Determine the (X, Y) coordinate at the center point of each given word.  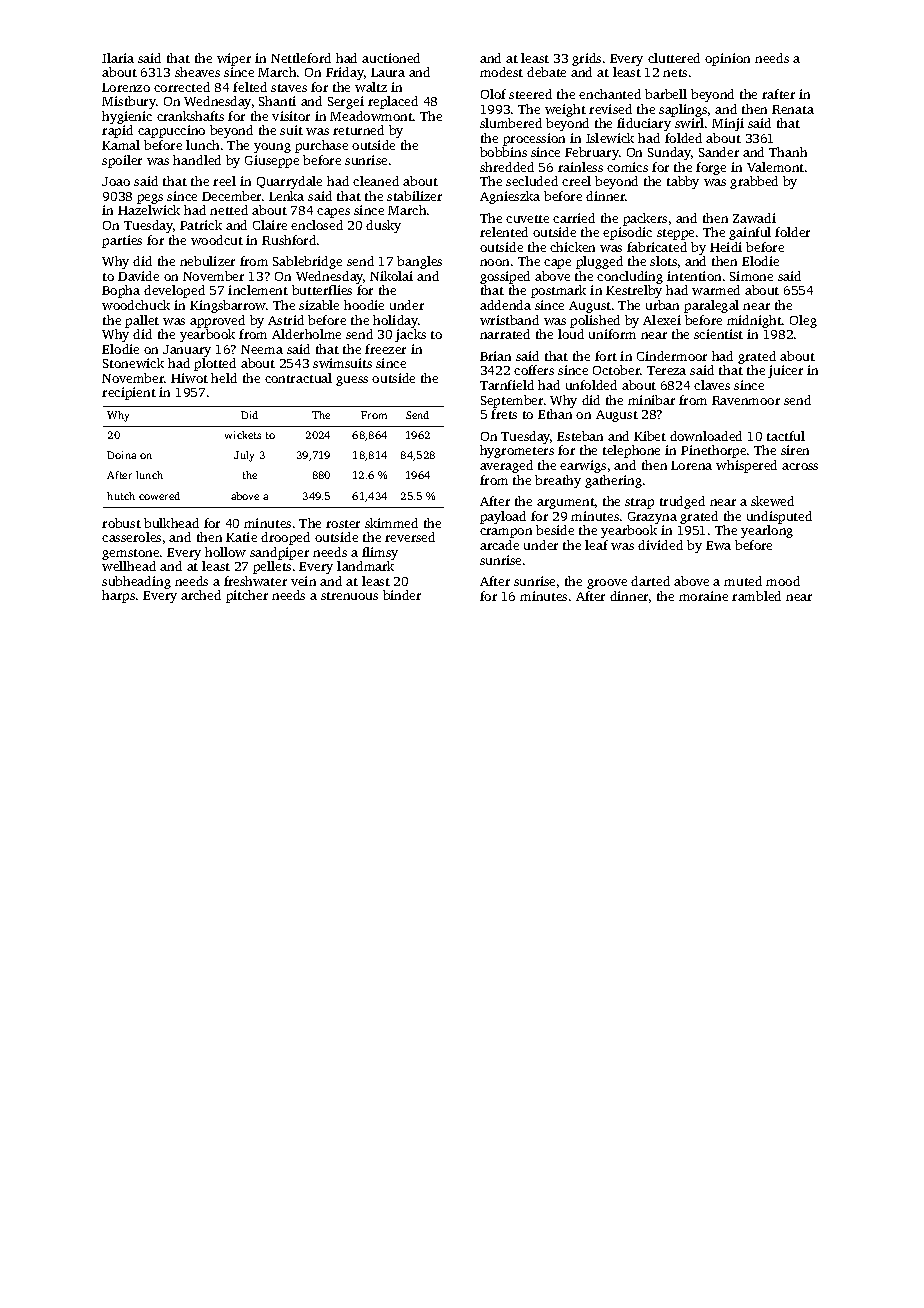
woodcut (217, 240)
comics (627, 167)
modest (501, 72)
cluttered (674, 58)
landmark (365, 566)
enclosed (317, 225)
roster (343, 524)
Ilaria (118, 58)
